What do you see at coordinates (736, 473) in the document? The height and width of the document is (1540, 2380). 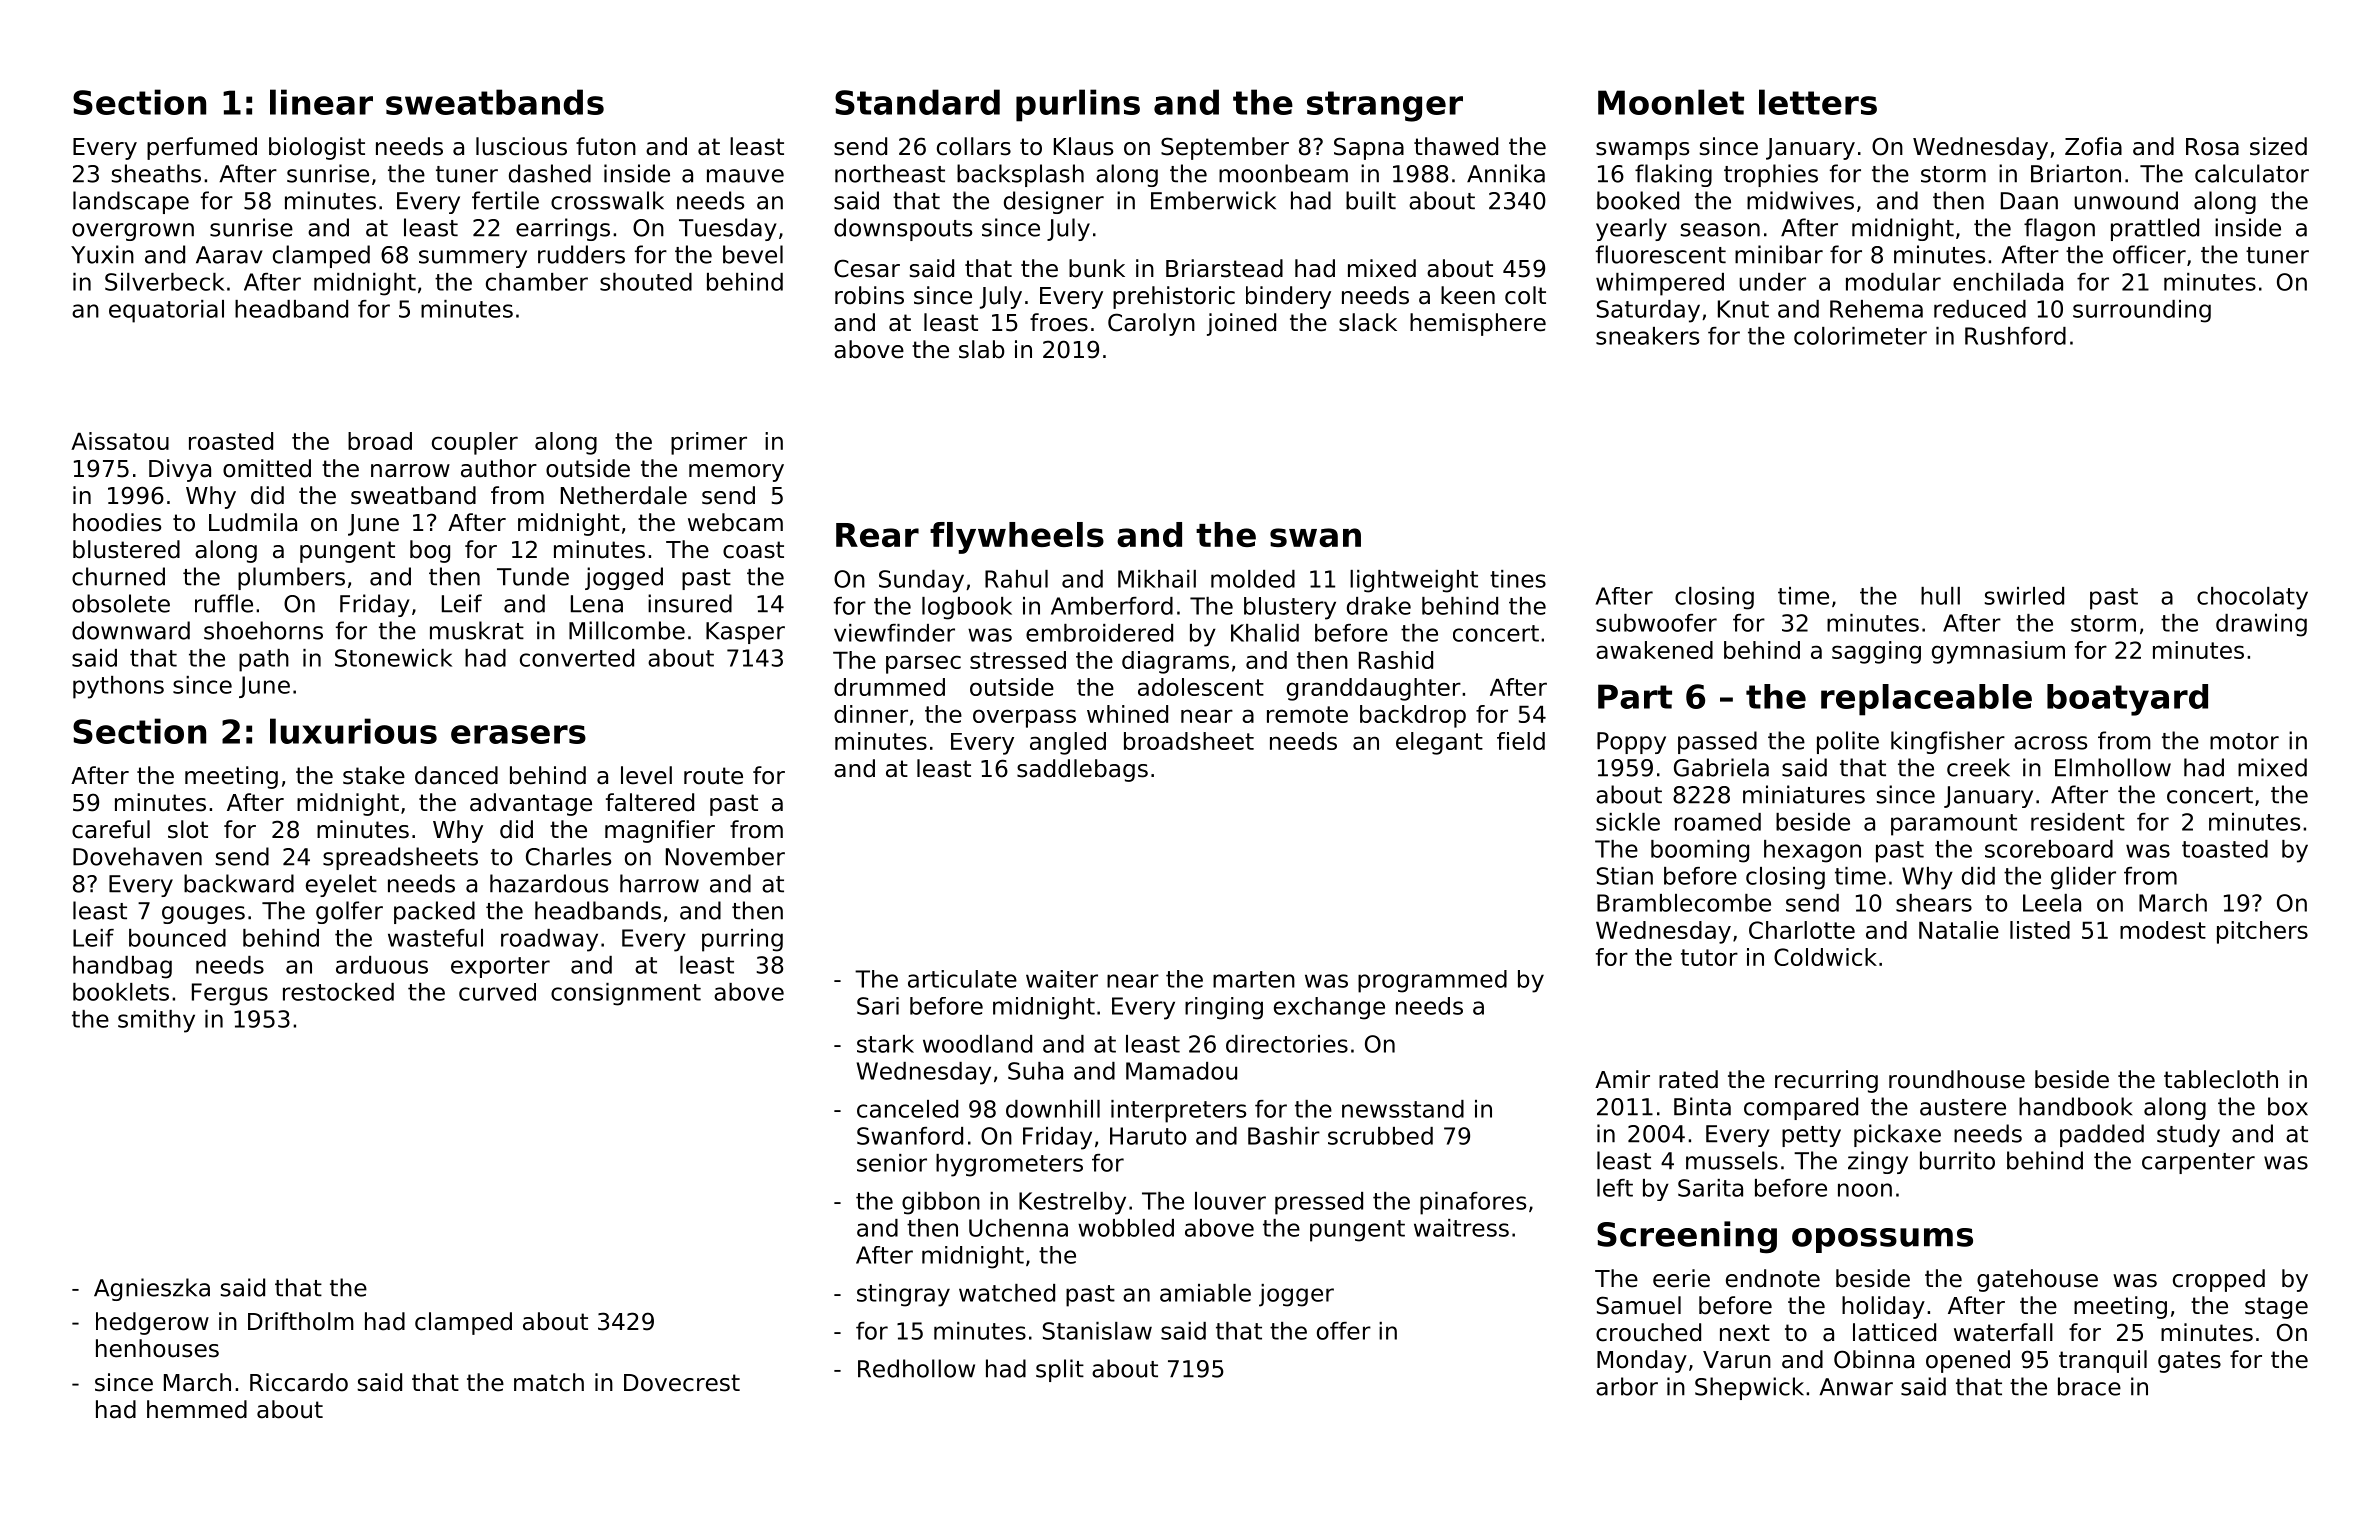 I see `memory` at bounding box center [736, 473].
